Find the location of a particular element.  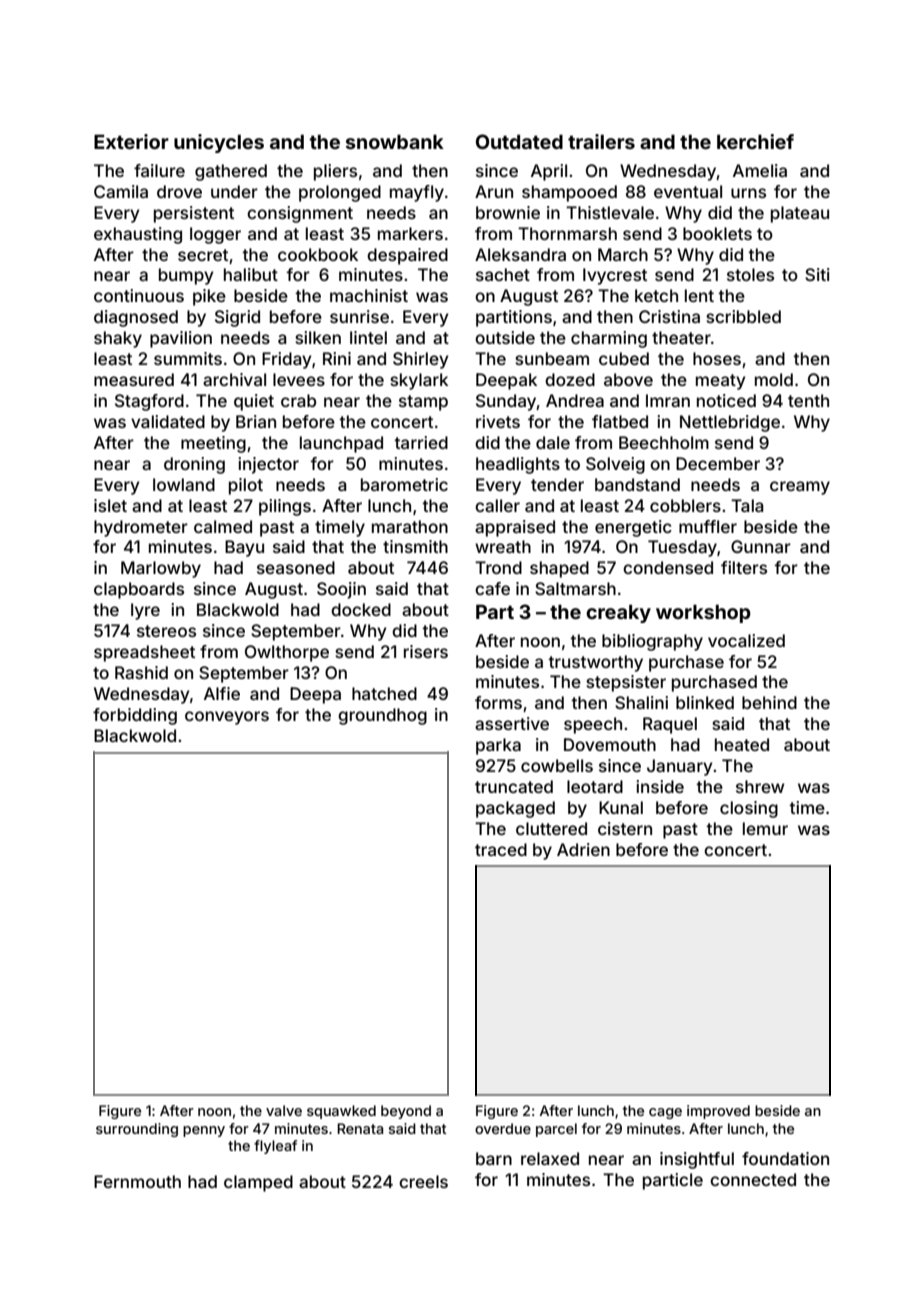

Exterior is located at coordinates (131, 141).
